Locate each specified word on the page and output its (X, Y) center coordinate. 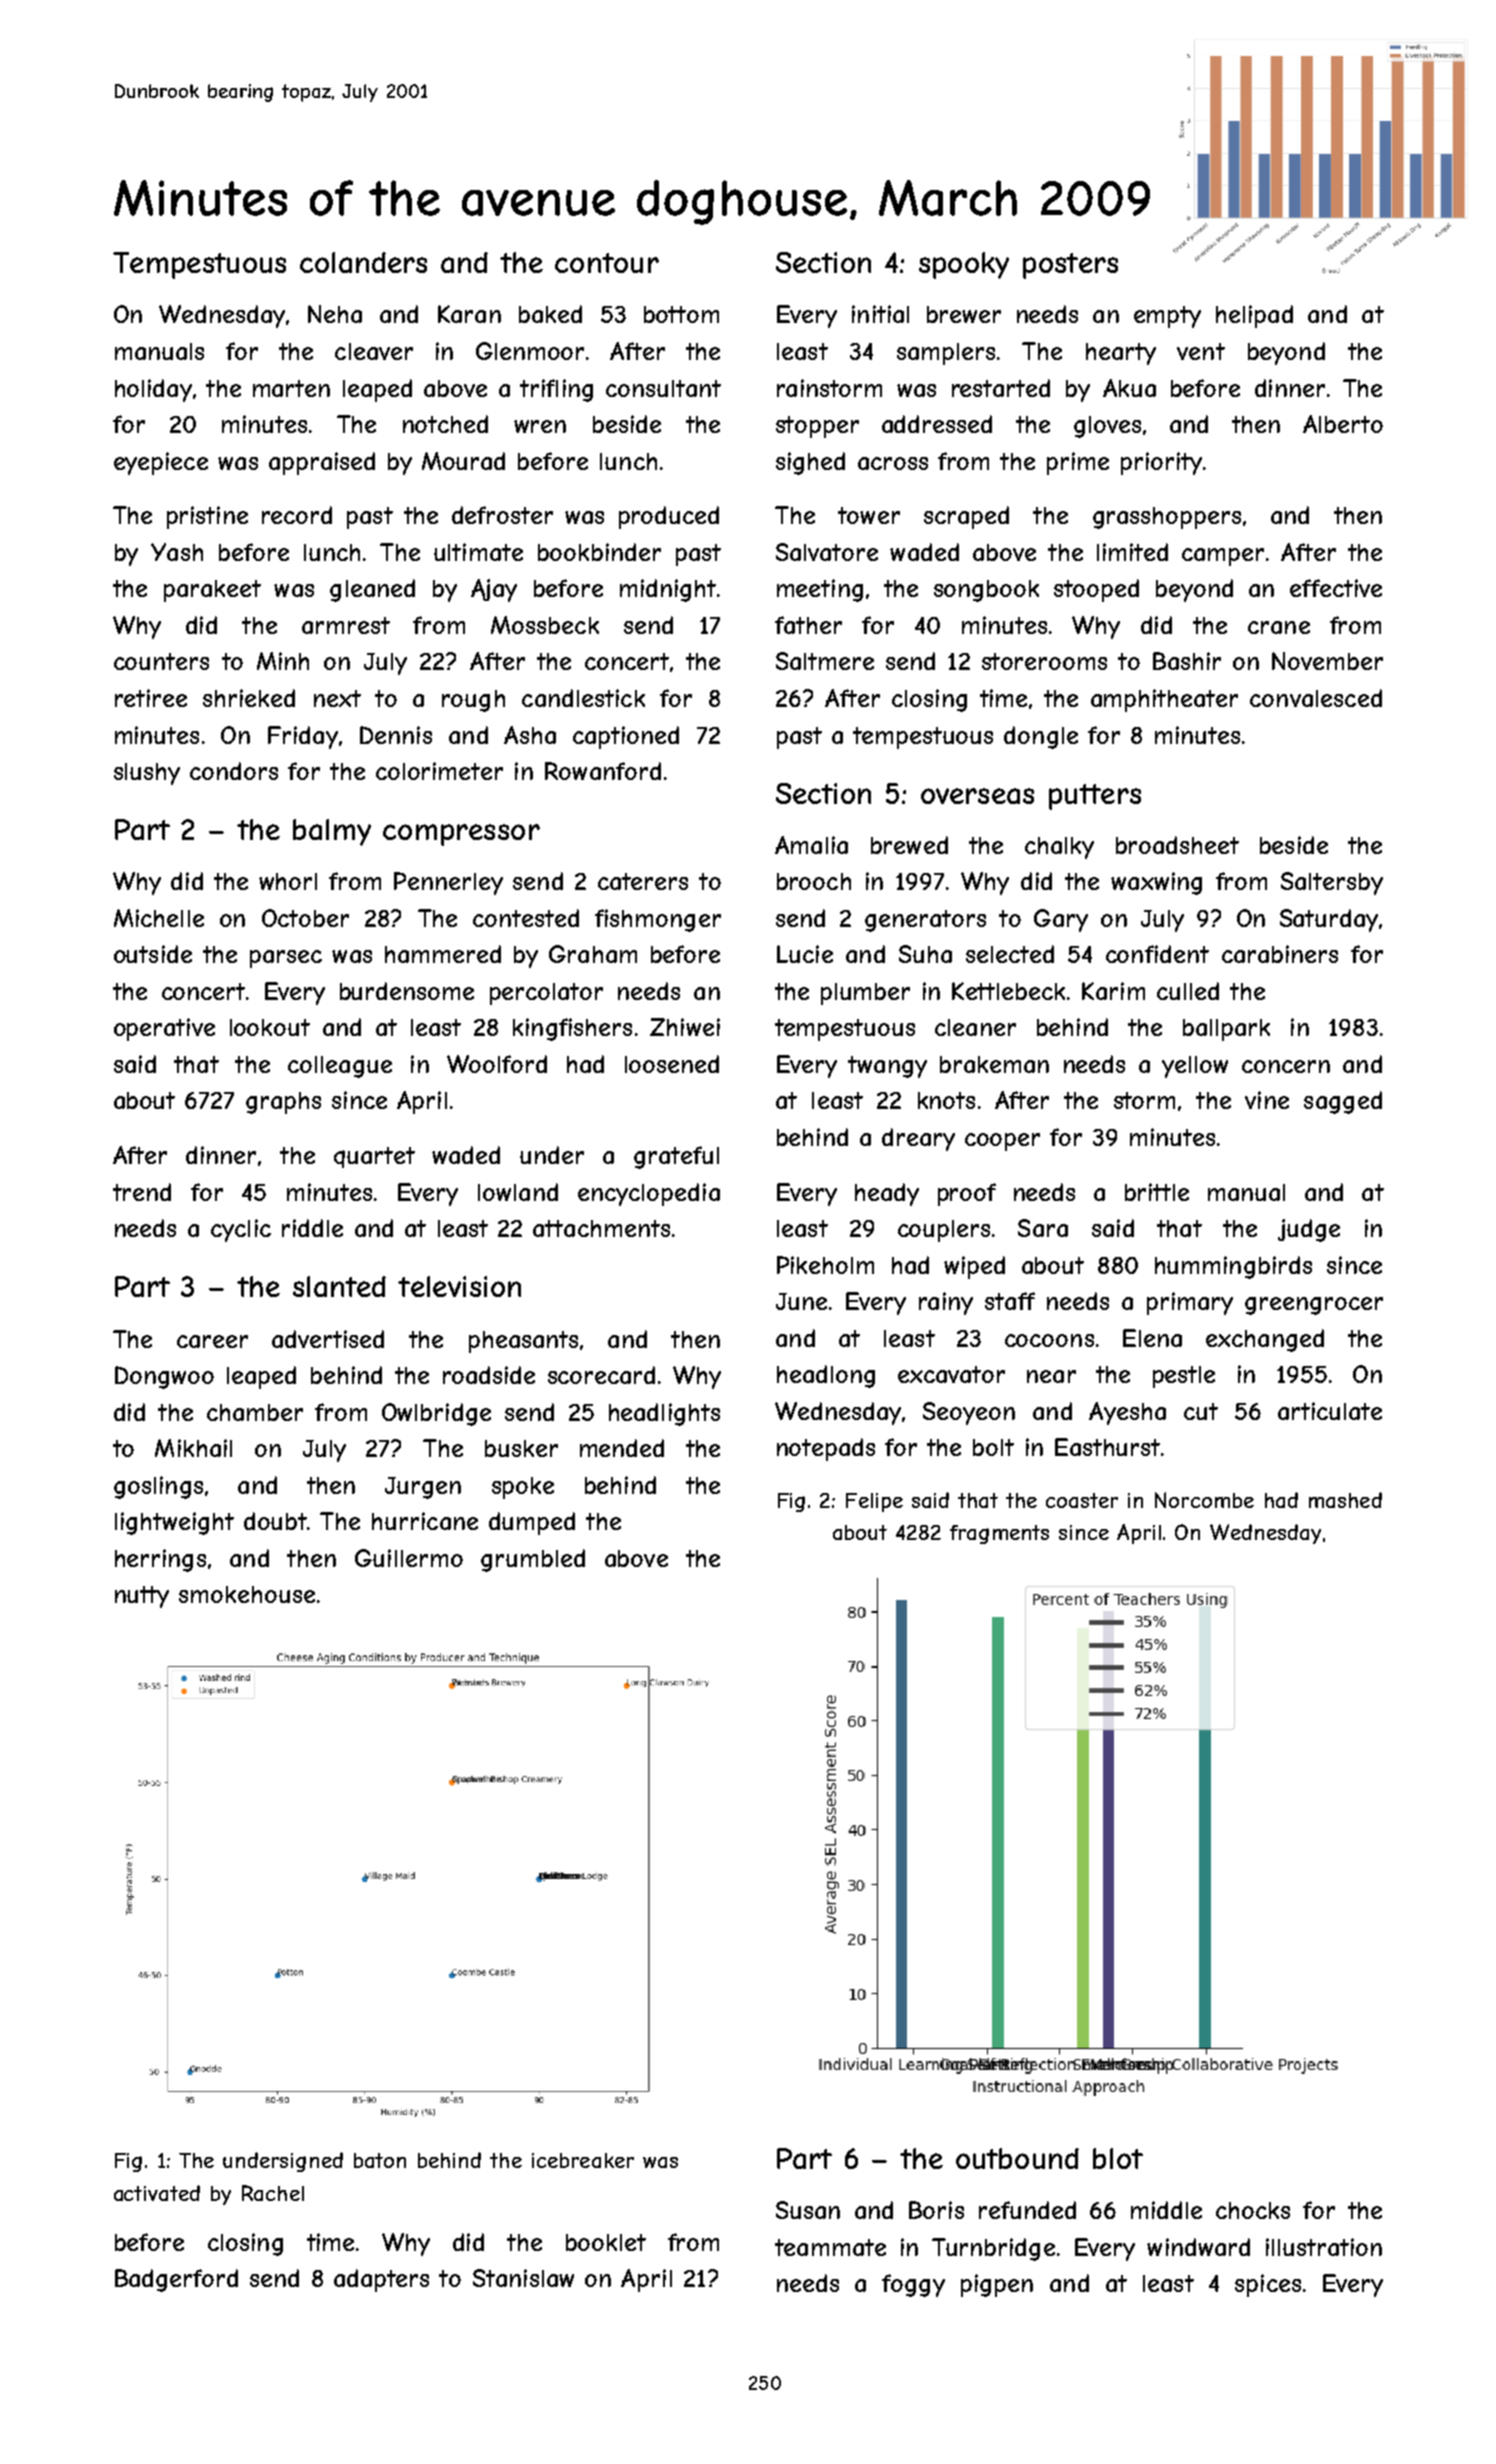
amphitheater (1164, 700)
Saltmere (825, 661)
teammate (830, 2247)
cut (1201, 1411)
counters (161, 661)
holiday (153, 390)
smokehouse (247, 1594)
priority (1161, 463)
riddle (312, 1228)
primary (1190, 1303)
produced (669, 517)
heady (887, 1194)
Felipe (874, 1502)
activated (157, 2193)
